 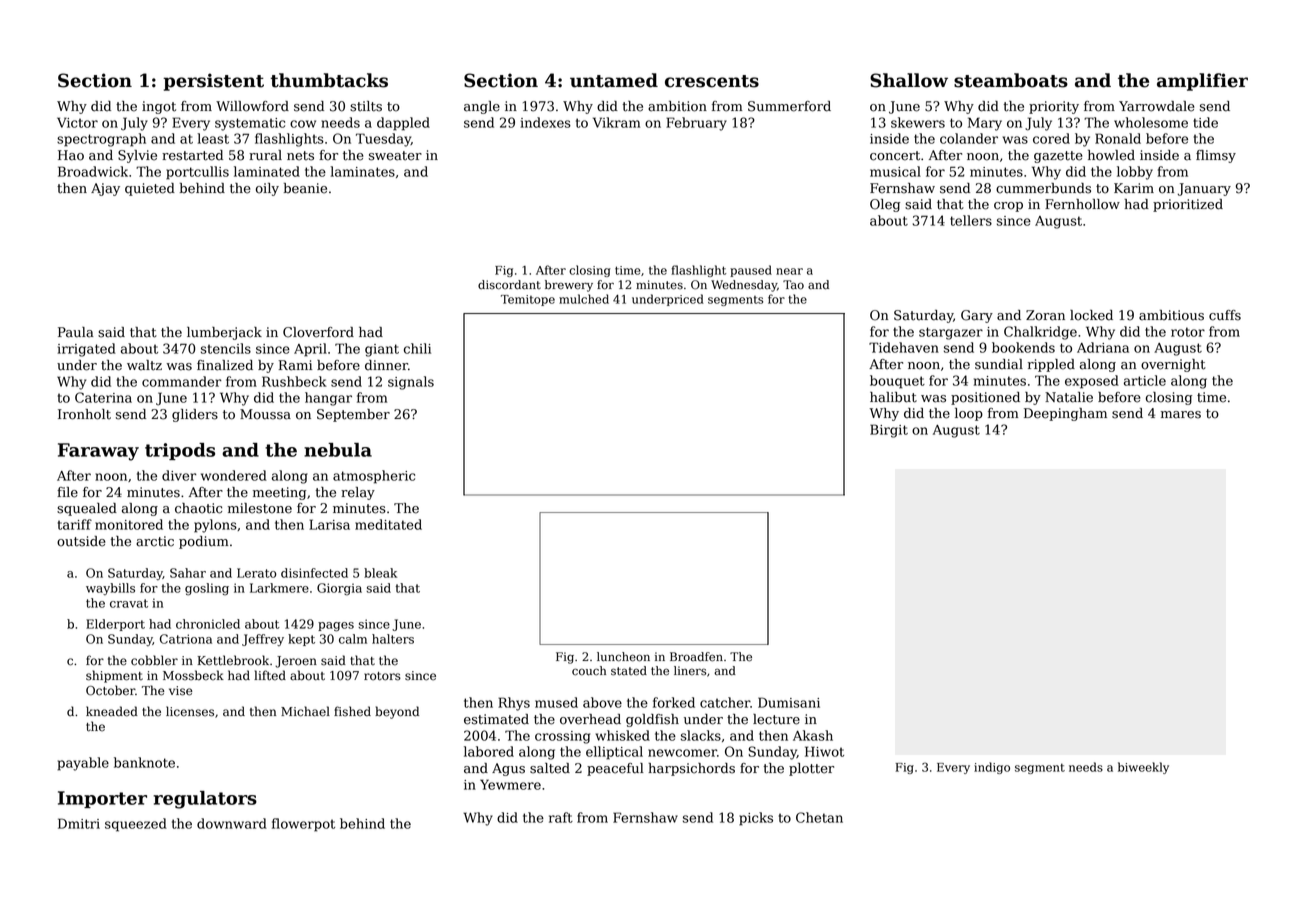 I want to click on Dumisani, so click(x=789, y=702).
